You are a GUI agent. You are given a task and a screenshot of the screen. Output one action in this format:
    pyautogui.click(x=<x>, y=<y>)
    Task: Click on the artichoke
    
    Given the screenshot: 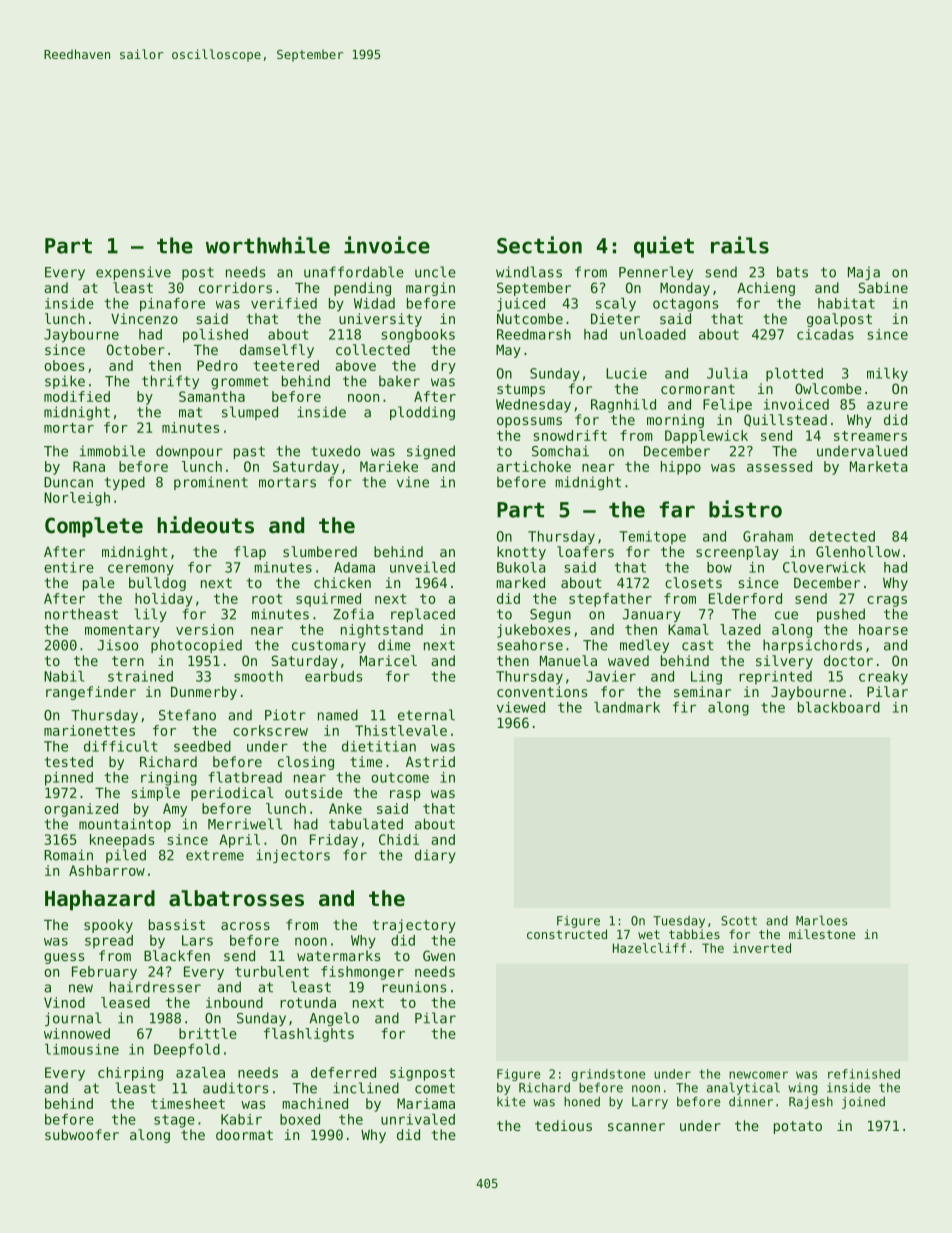 What is the action you would take?
    pyautogui.click(x=534, y=466)
